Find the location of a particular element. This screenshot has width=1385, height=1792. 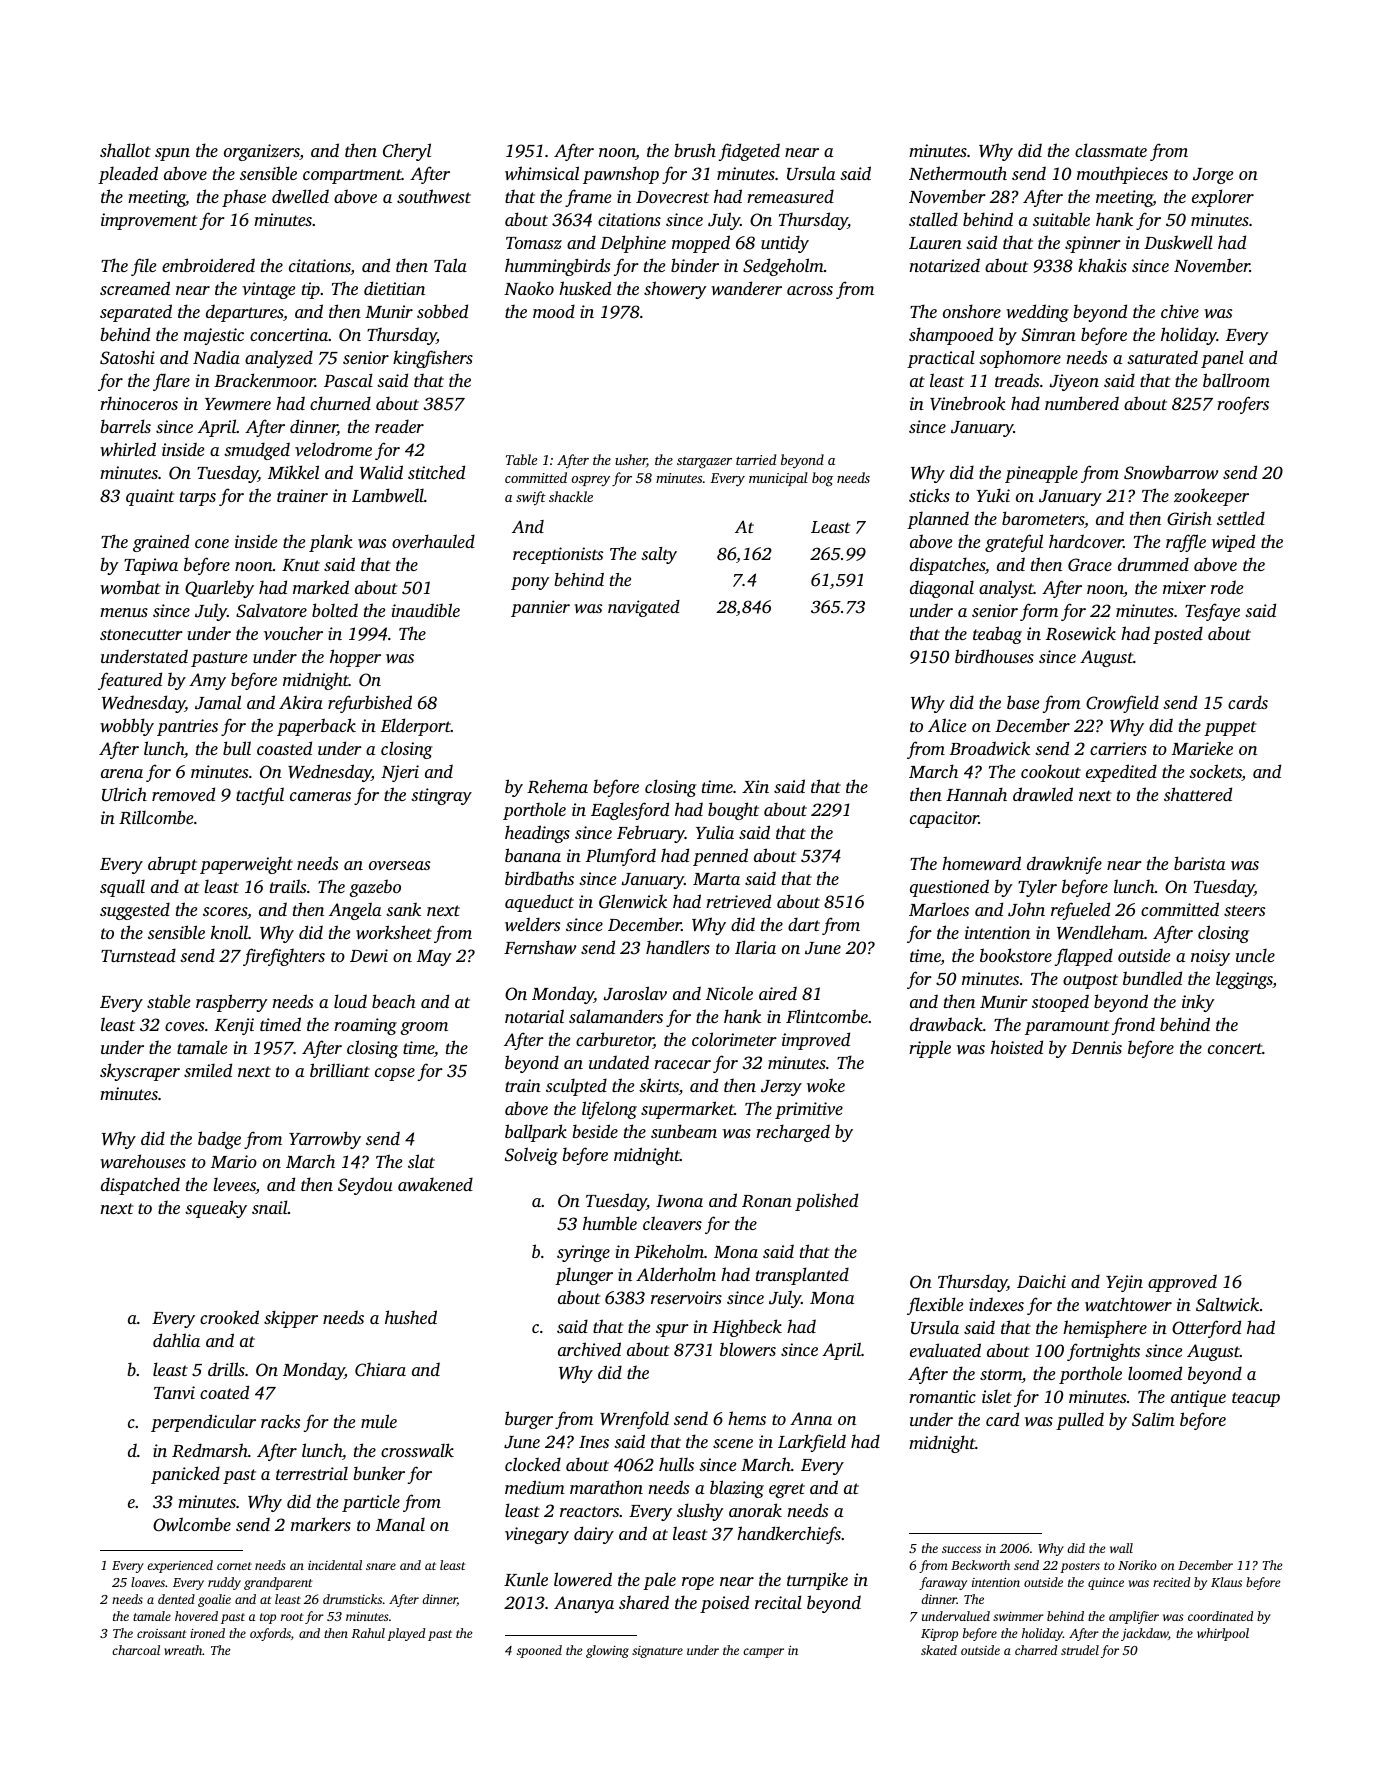

brush is located at coordinates (695, 150).
